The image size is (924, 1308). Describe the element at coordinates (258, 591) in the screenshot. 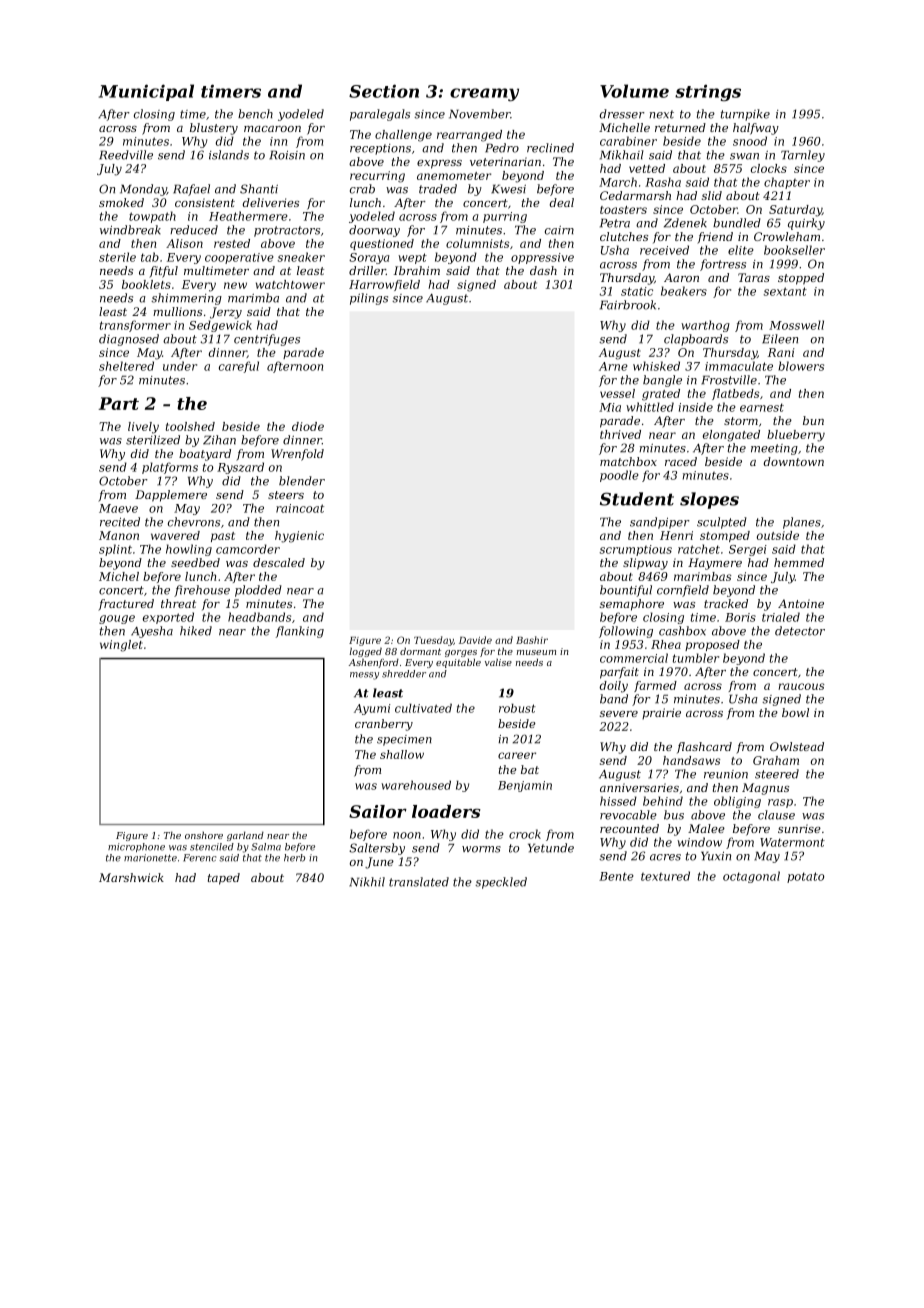

I see `plodded` at that location.
